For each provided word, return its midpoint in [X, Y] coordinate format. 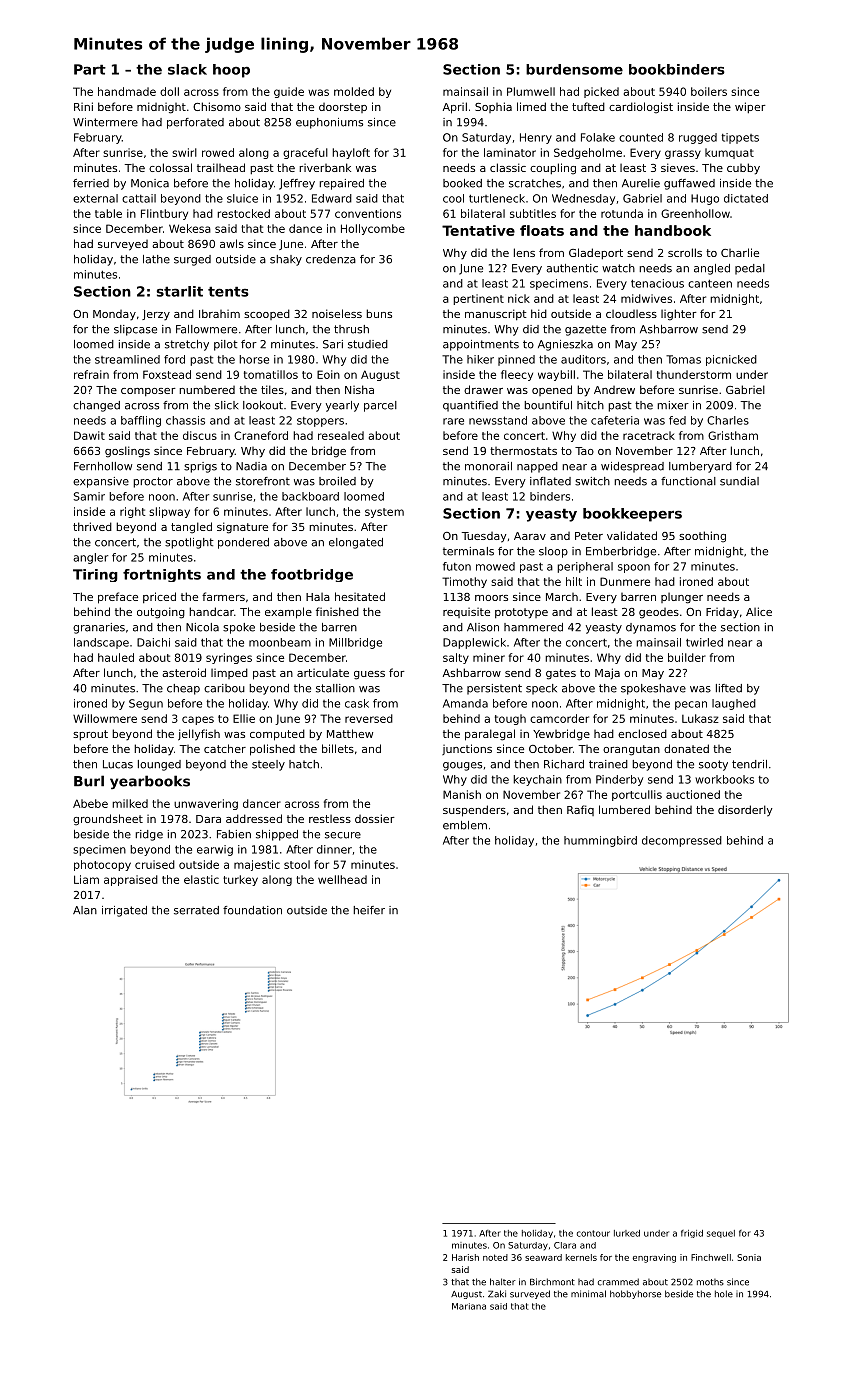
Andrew [614, 390]
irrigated [124, 911]
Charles [728, 420]
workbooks [724, 779]
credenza [331, 259]
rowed [218, 152]
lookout [263, 405]
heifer [369, 910]
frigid [692, 1234]
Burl [89, 781]
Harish [465, 1257]
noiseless [337, 313]
